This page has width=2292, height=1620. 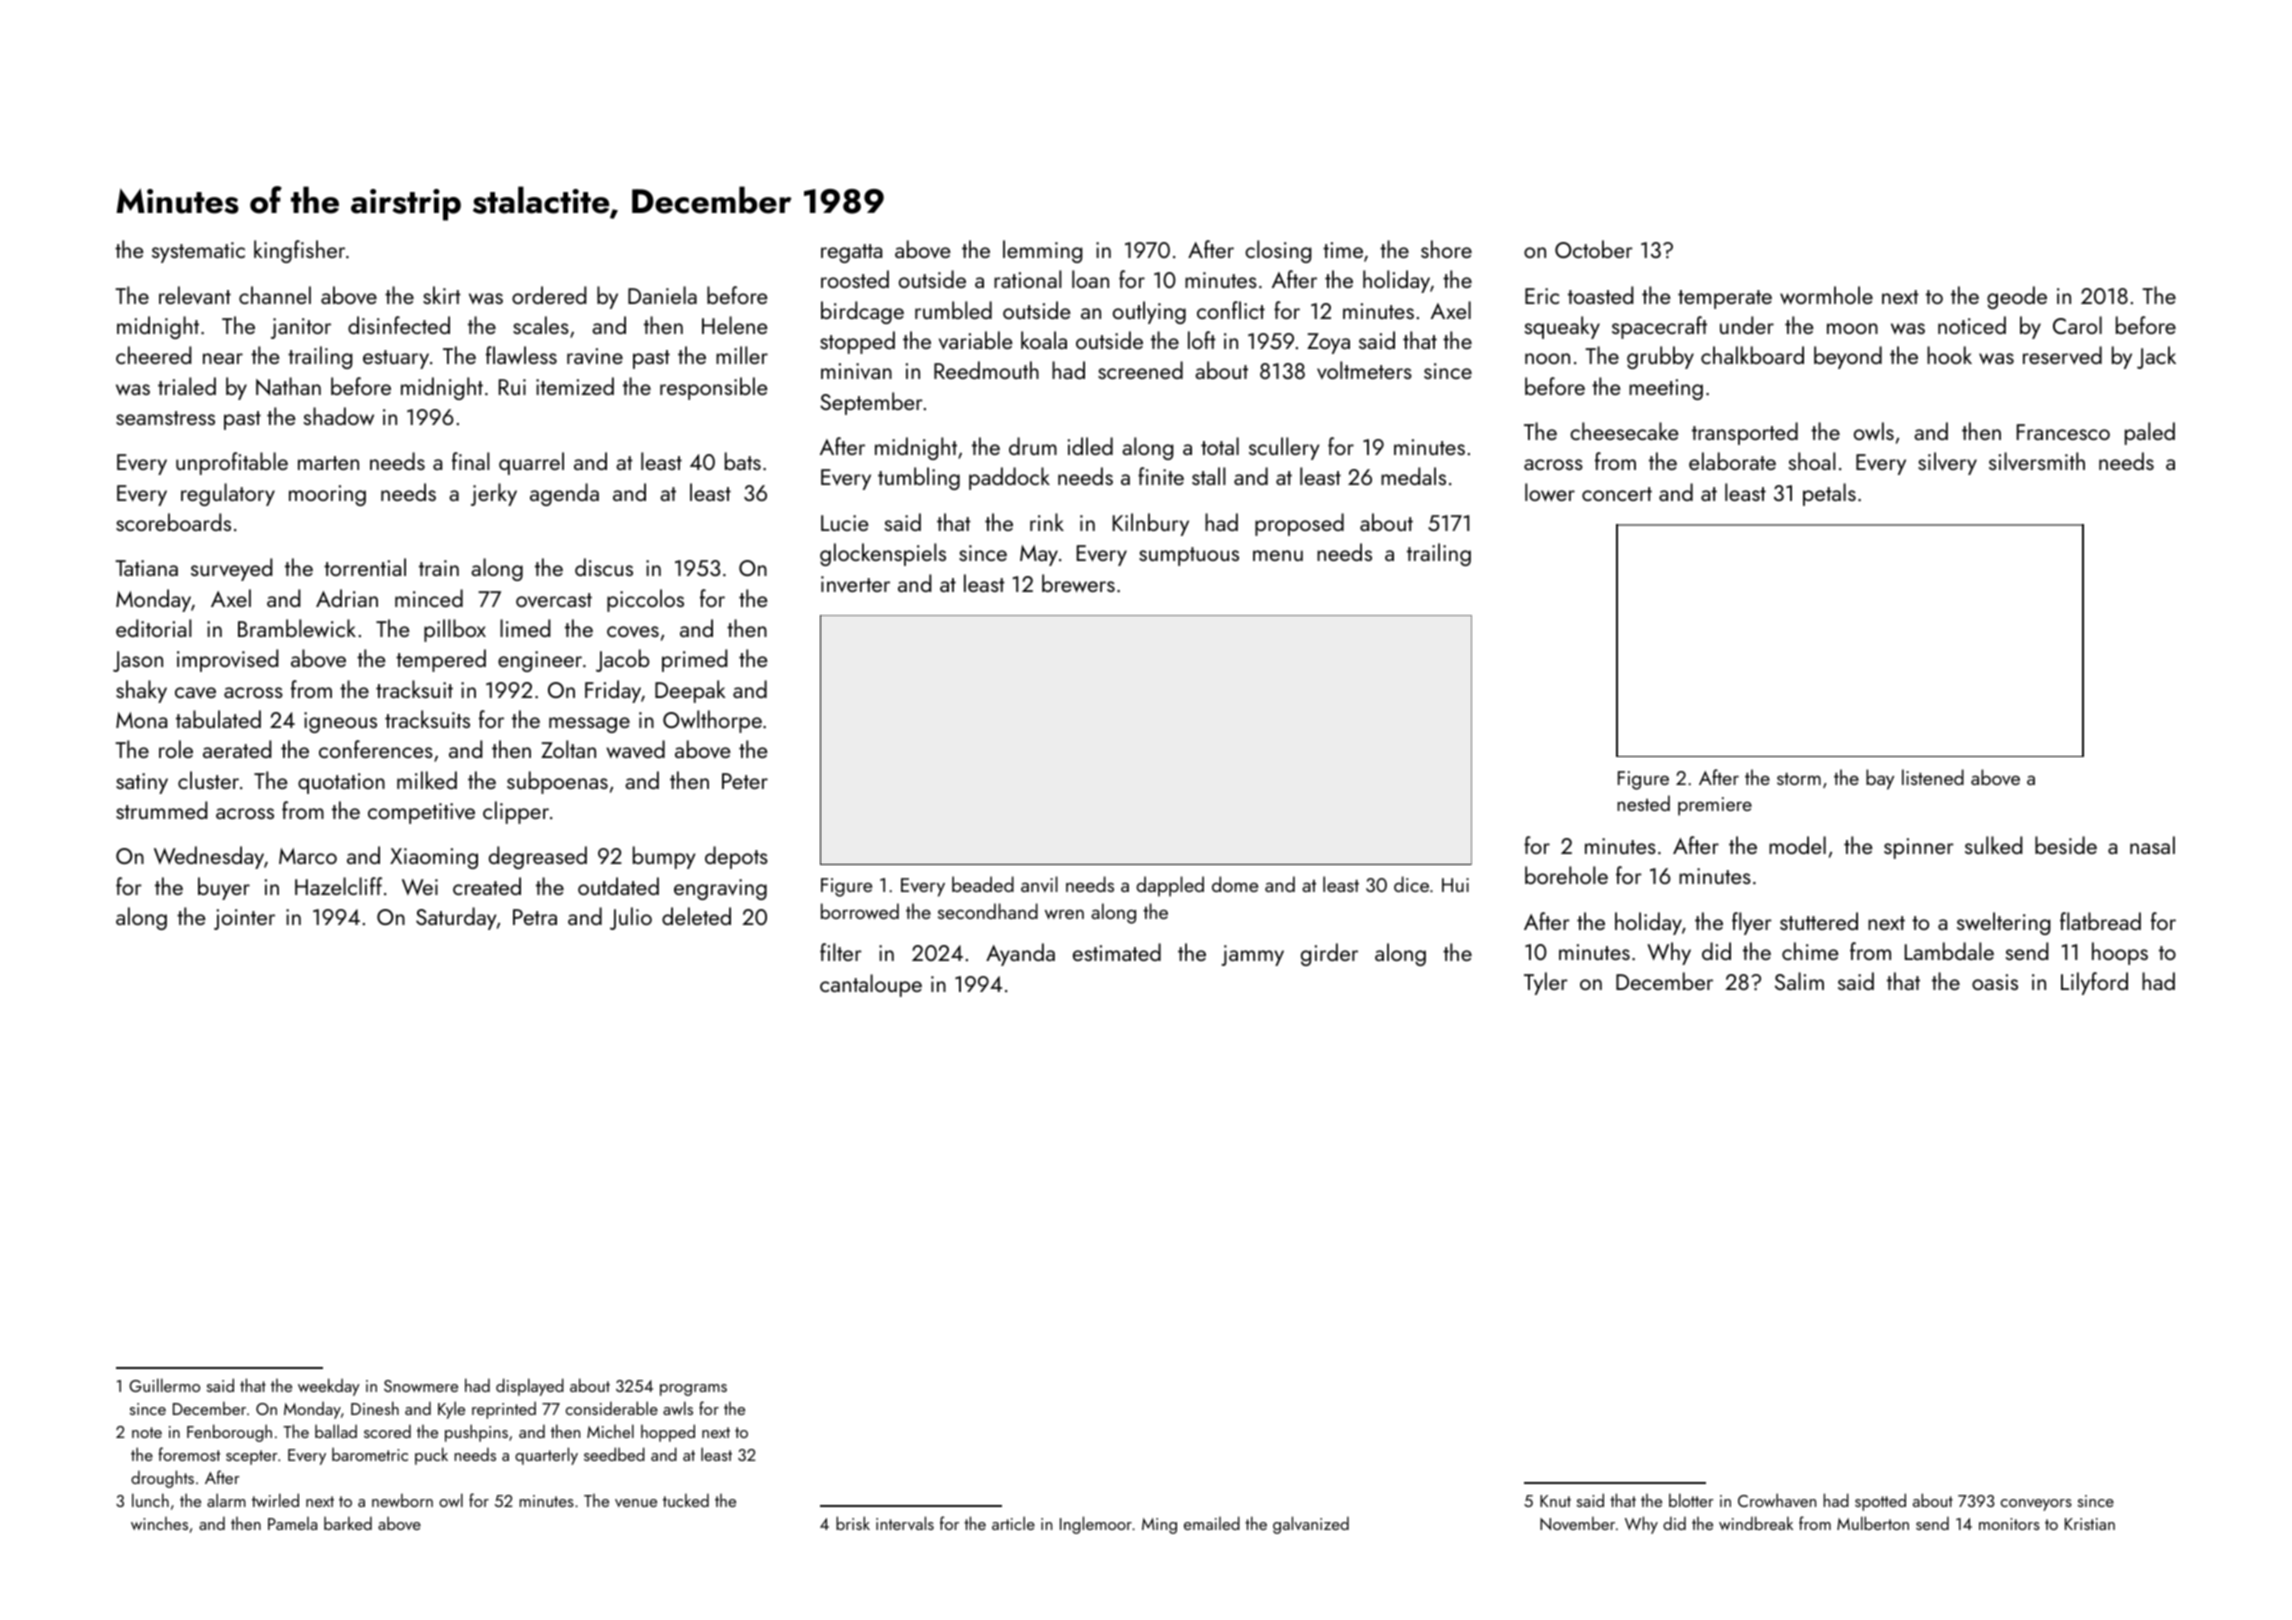 I want to click on premiere, so click(x=1715, y=806).
